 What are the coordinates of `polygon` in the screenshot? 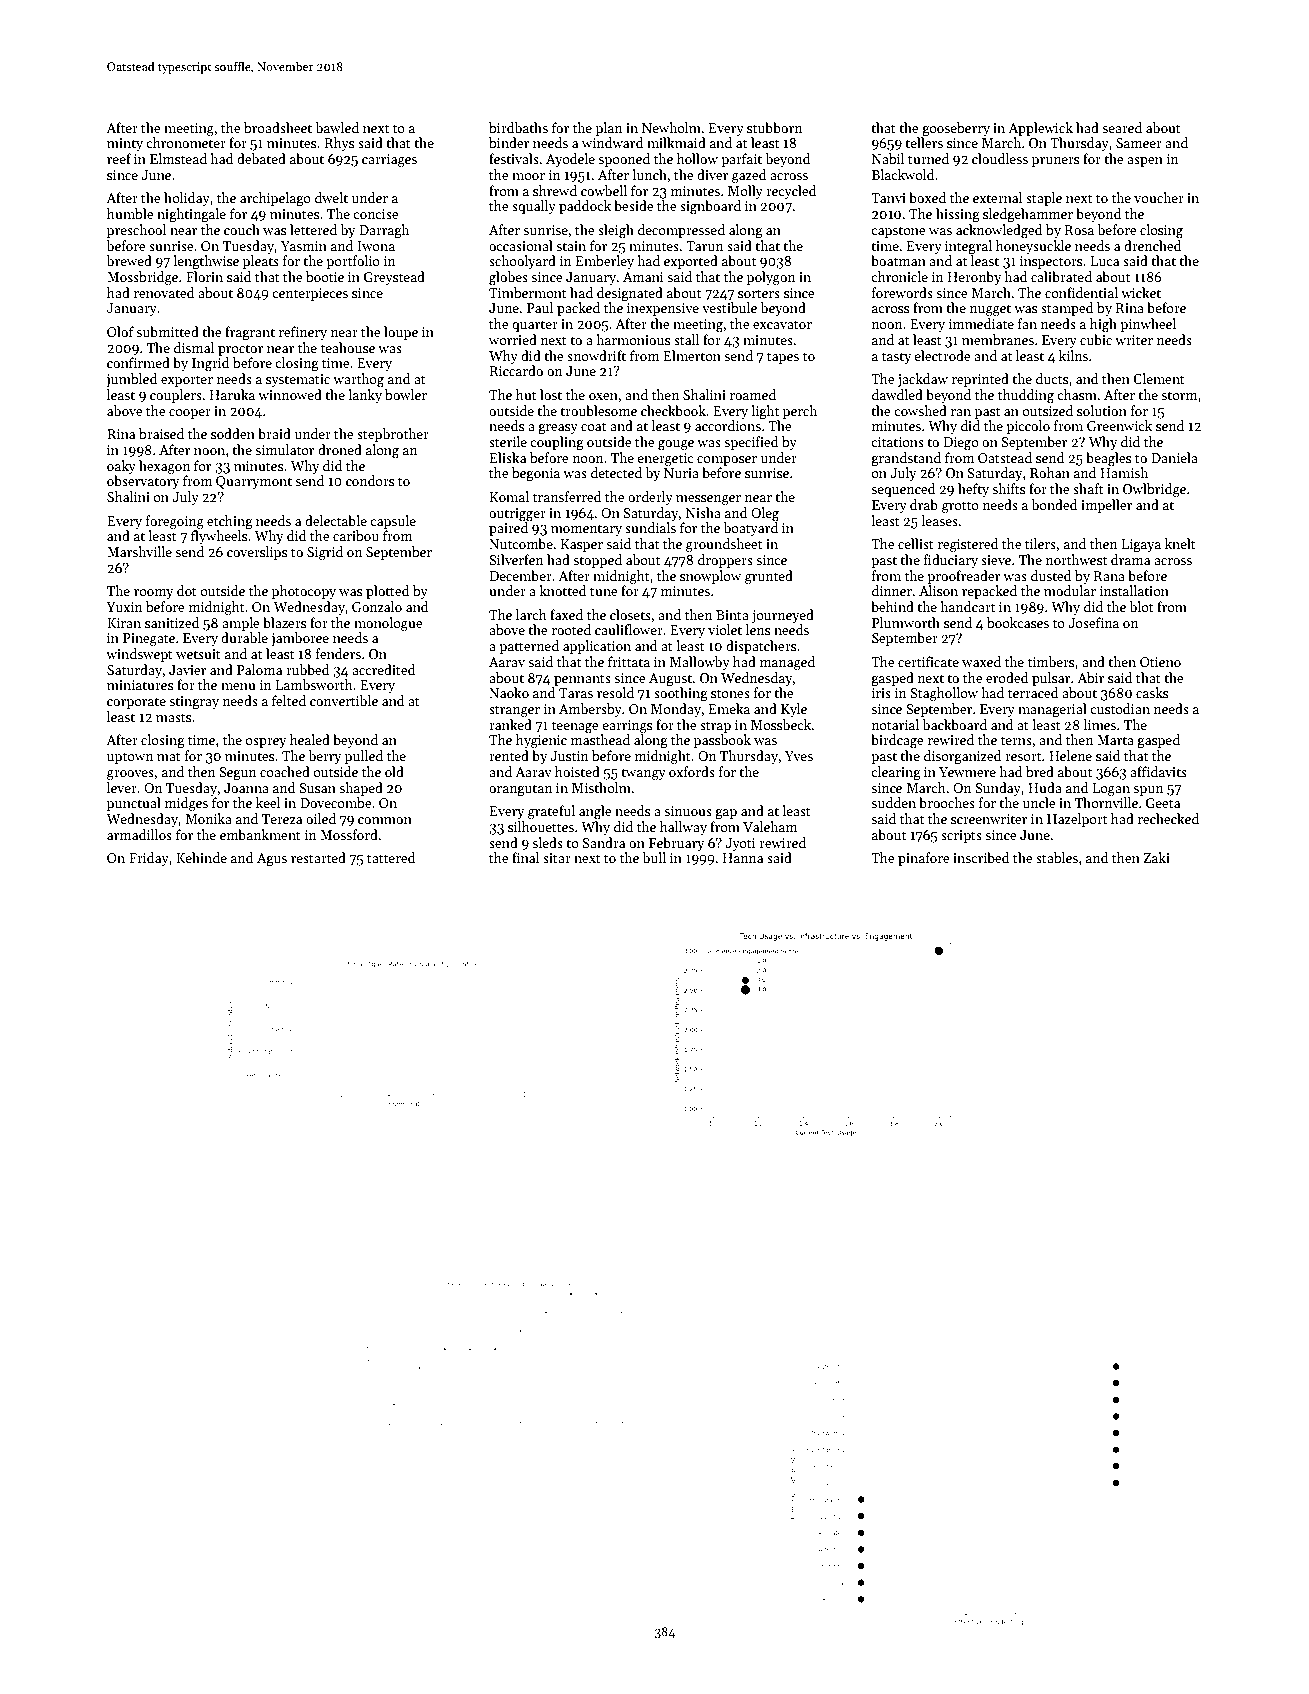 It's located at (771, 278).
